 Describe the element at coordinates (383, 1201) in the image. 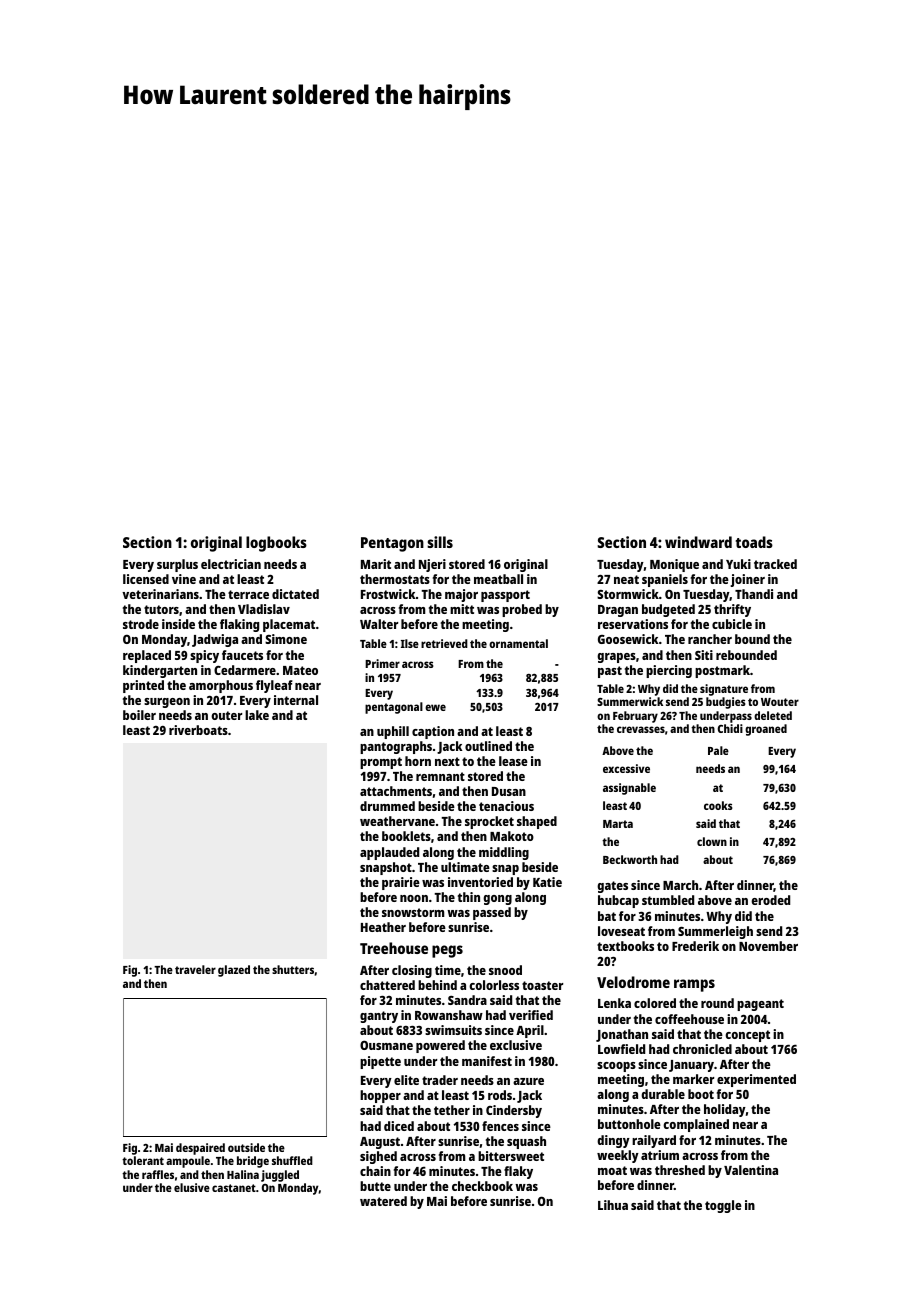

I see `watered` at that location.
